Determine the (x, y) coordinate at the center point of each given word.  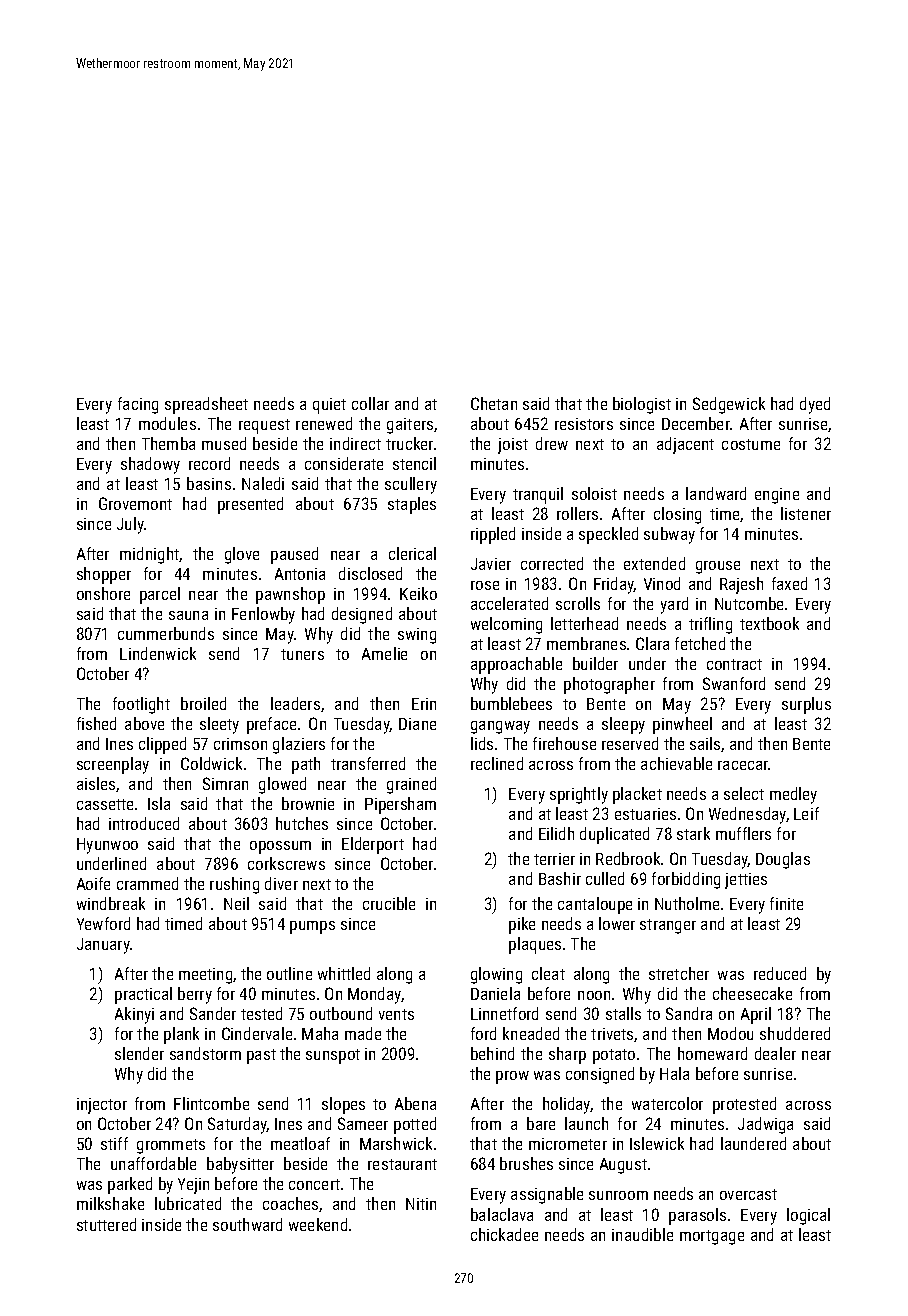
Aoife (93, 883)
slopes (343, 1105)
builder (595, 663)
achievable (676, 763)
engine (777, 496)
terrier (554, 859)
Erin (424, 704)
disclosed (370, 573)
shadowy (150, 465)
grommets (171, 1146)
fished (96, 723)
